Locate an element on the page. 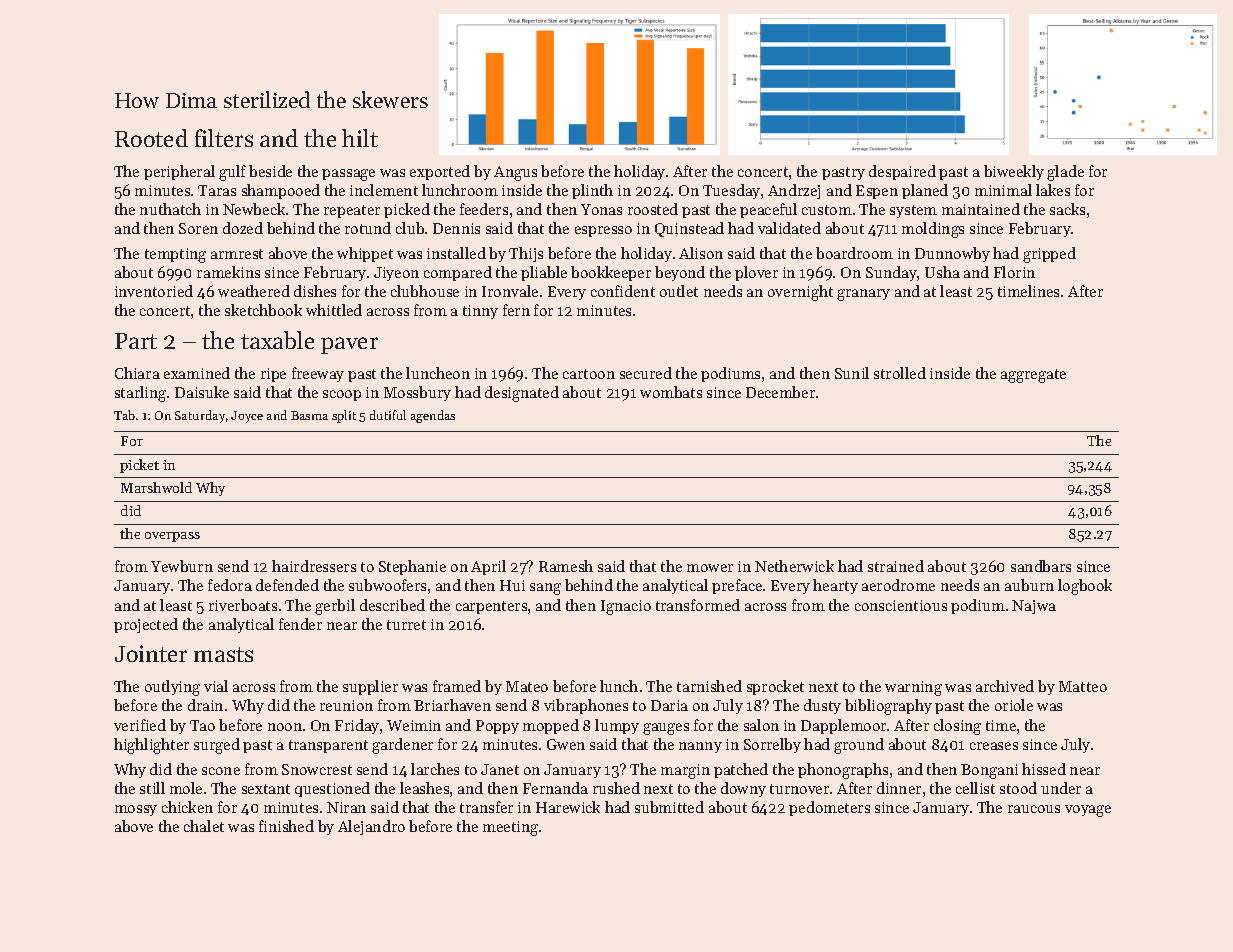  Yewburn is located at coordinates (182, 566).
